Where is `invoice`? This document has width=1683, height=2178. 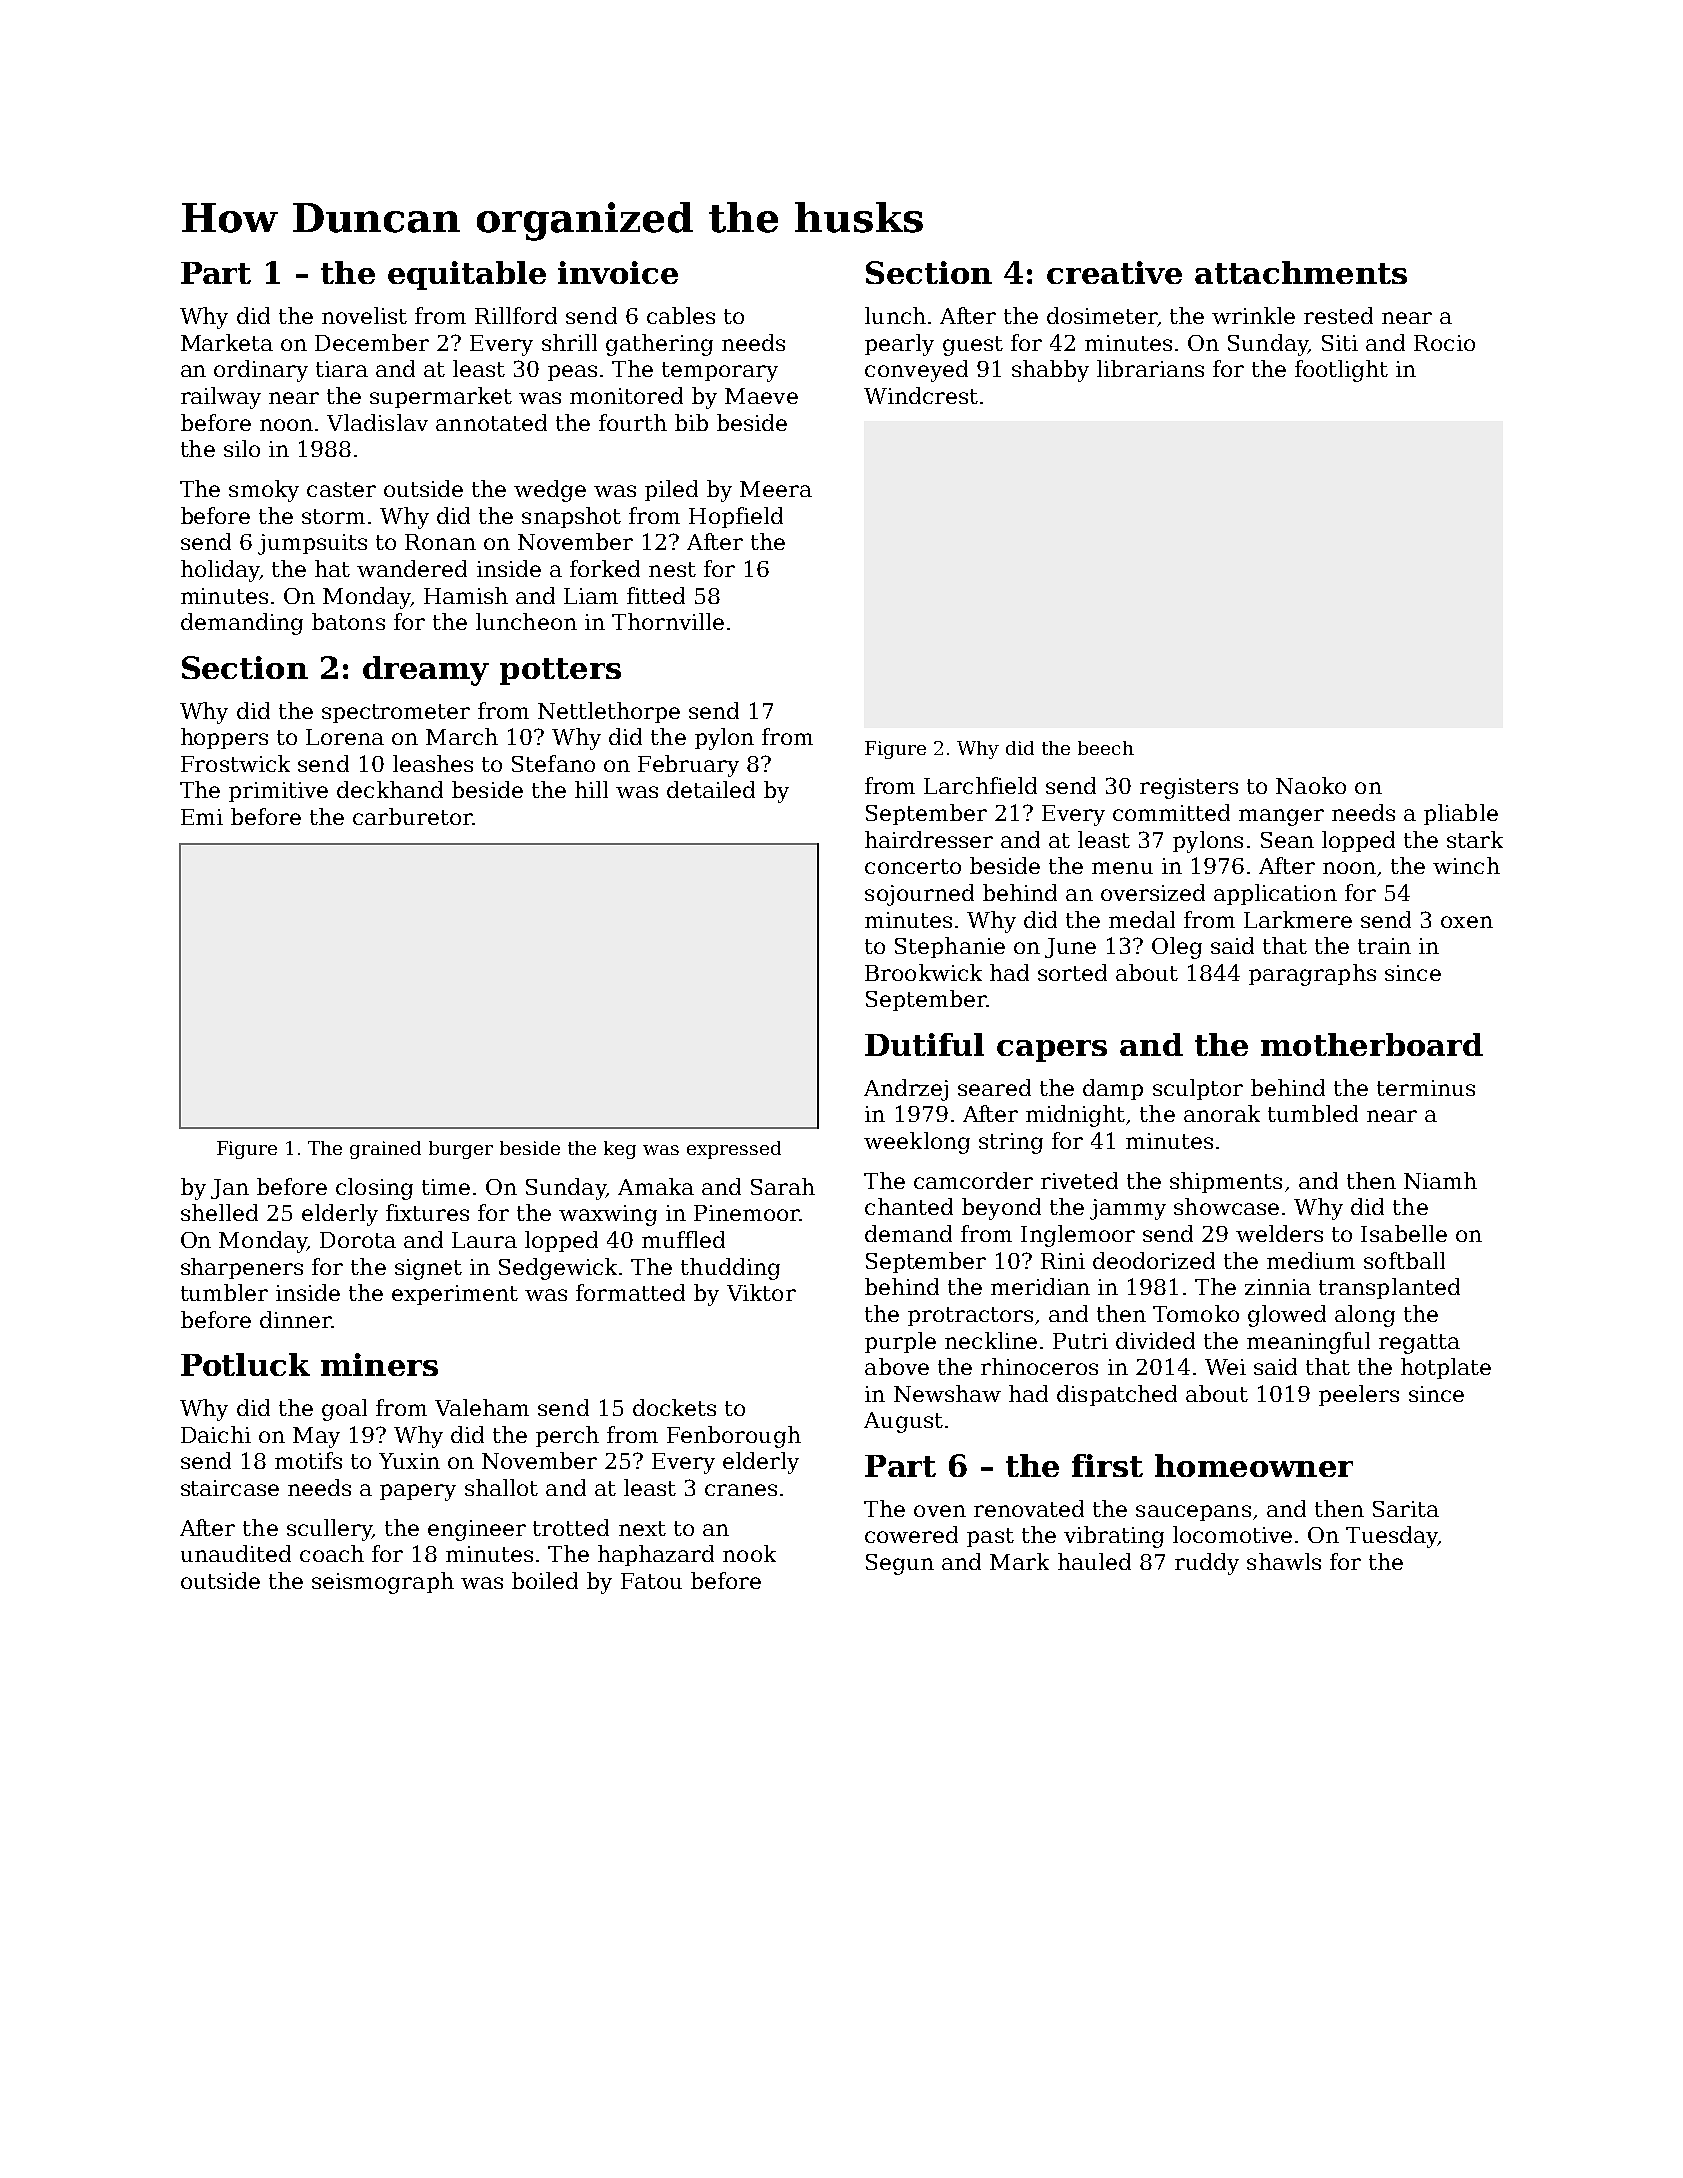
invoice is located at coordinates (618, 272).
